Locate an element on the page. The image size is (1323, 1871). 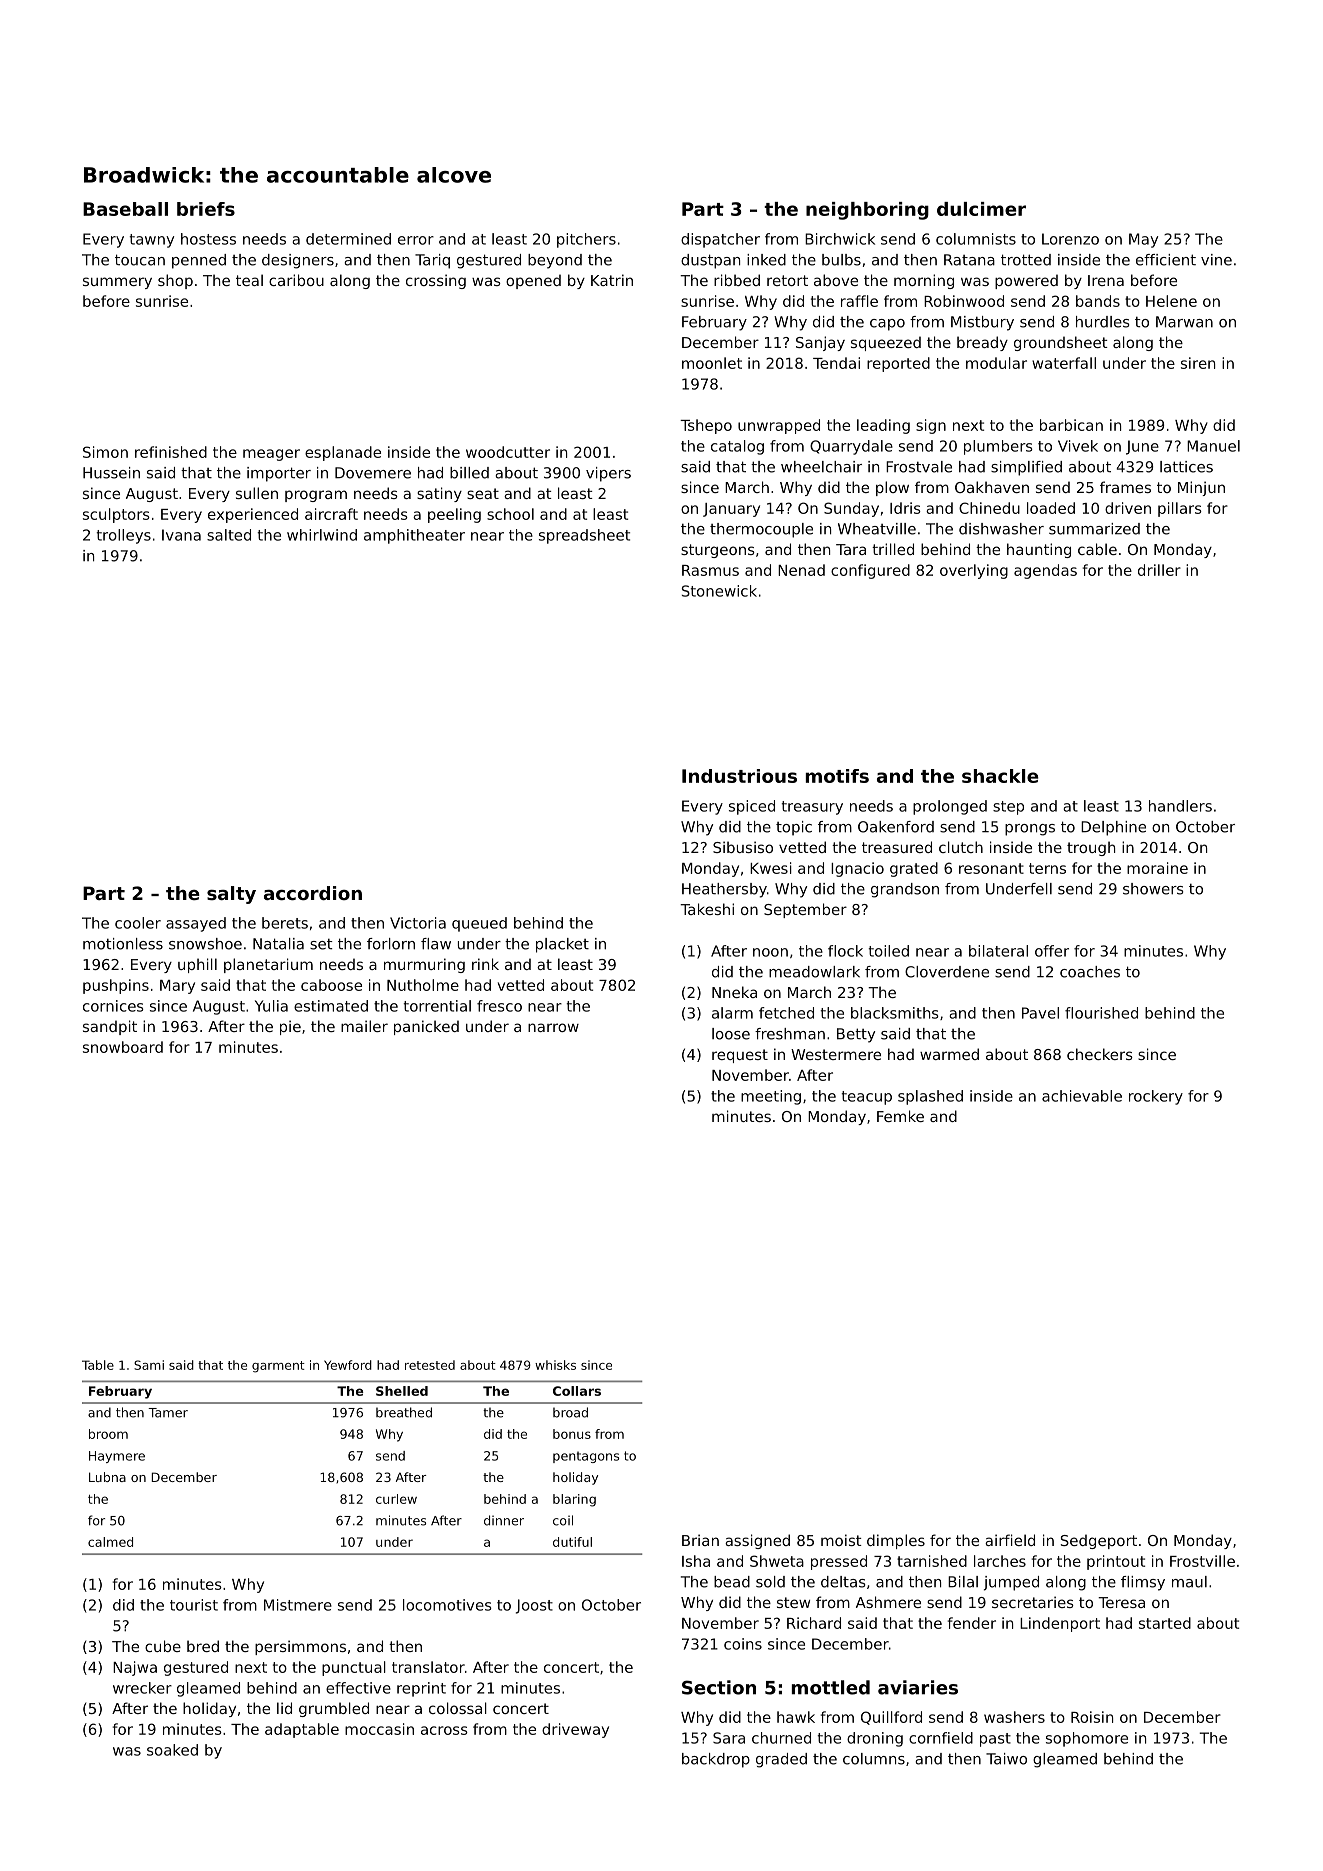
briefs is located at coordinates (206, 209).
